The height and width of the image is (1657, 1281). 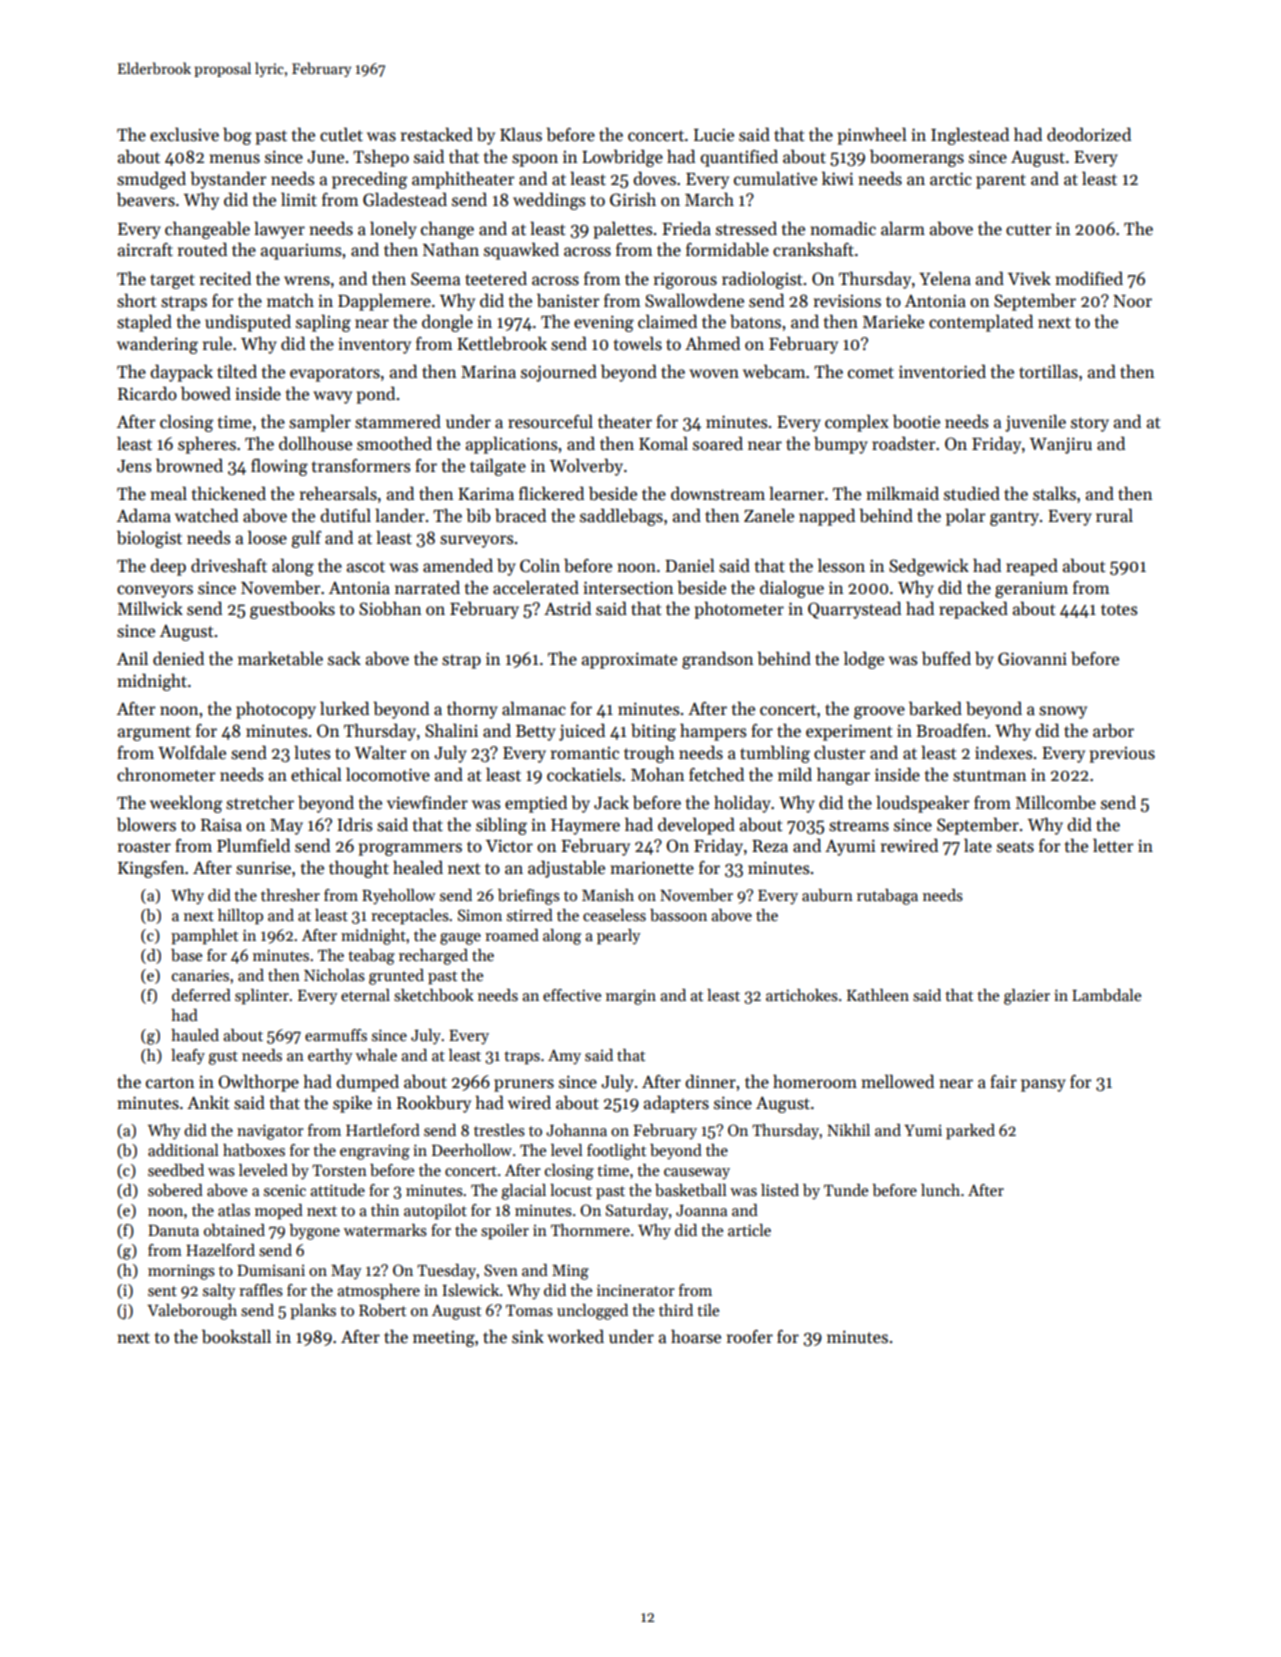 I want to click on splinter, so click(x=262, y=997).
